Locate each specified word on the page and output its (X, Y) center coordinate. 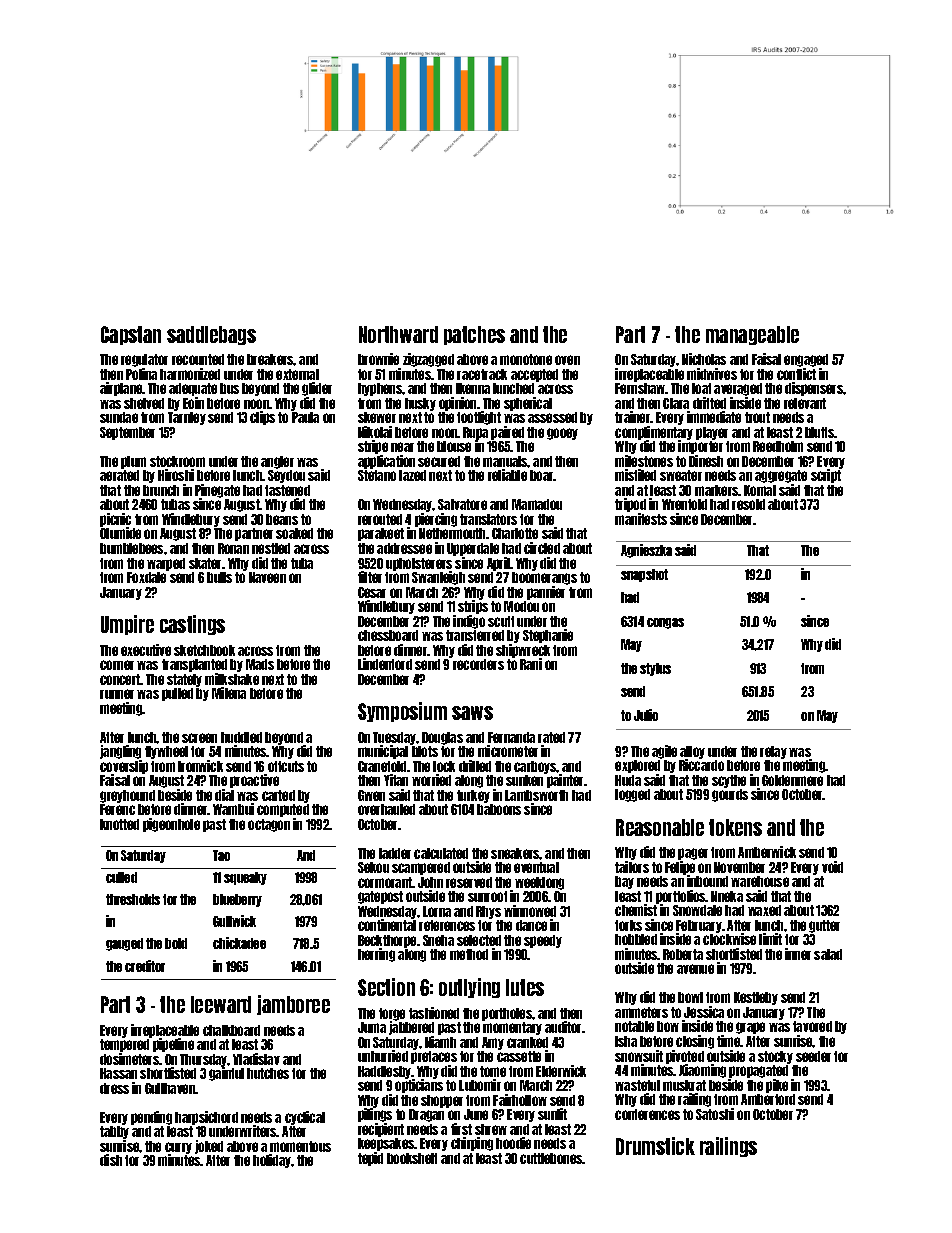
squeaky (245, 878)
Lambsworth (536, 795)
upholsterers (419, 564)
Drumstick (655, 1146)
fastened (287, 490)
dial (224, 795)
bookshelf (412, 1158)
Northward (398, 334)
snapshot (644, 575)
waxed (764, 910)
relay (773, 752)
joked (209, 1147)
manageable (752, 335)
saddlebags (211, 335)
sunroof (487, 896)
